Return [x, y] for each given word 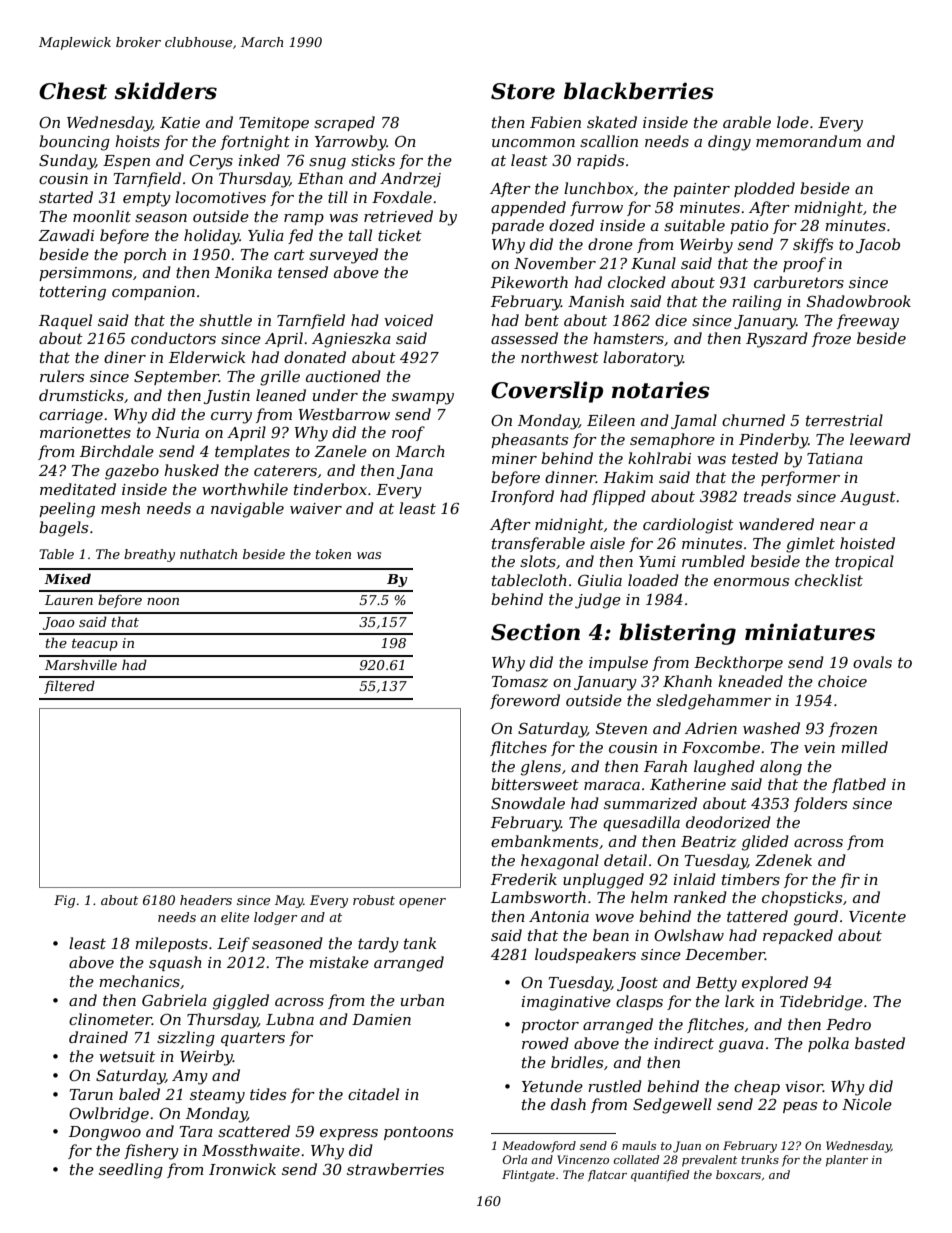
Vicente [877, 916]
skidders [165, 91]
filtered [69, 687]
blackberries [639, 91]
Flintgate [528, 1176]
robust [374, 900]
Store [523, 91]
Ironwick [242, 1169]
